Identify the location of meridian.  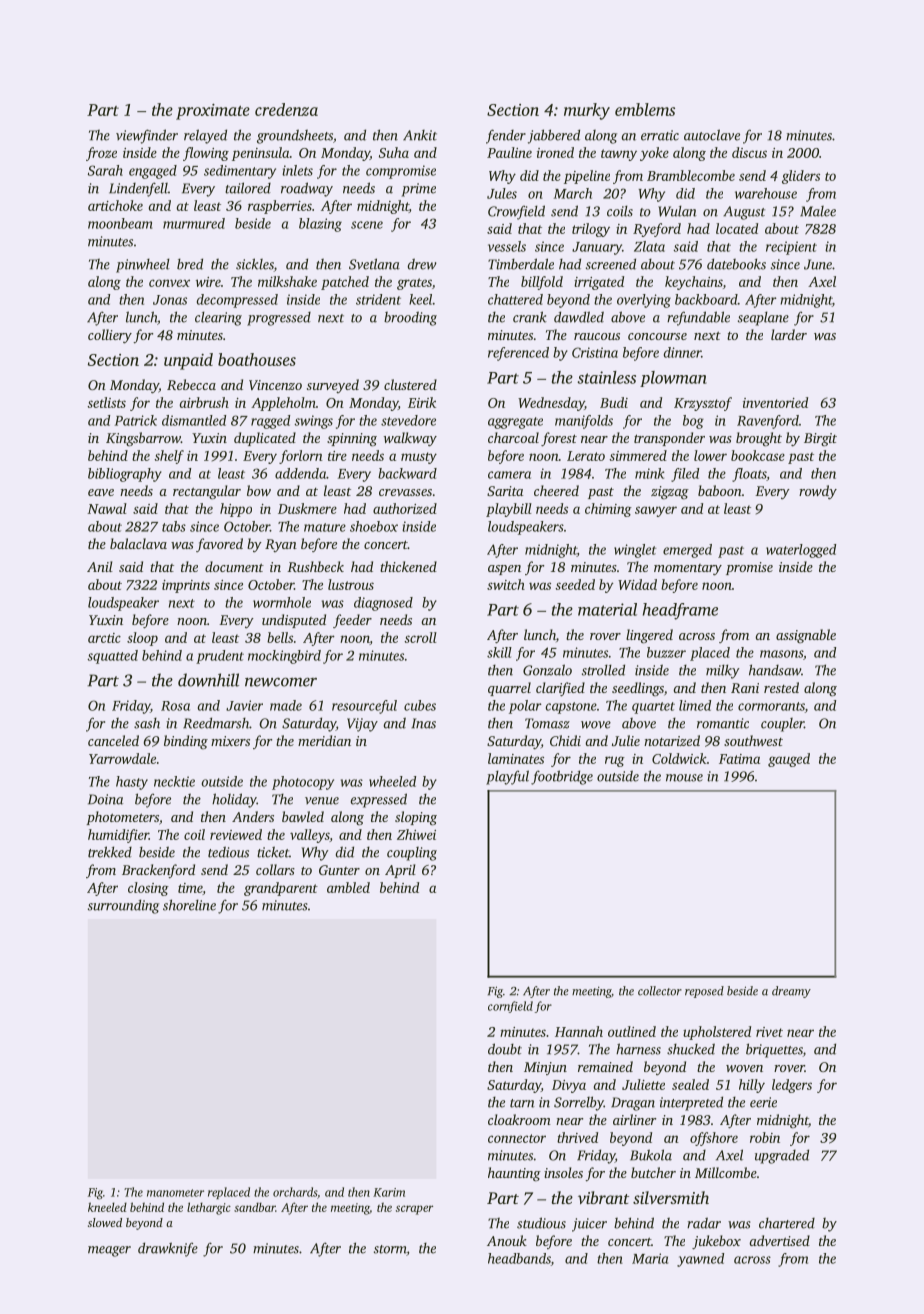
(324, 740).
